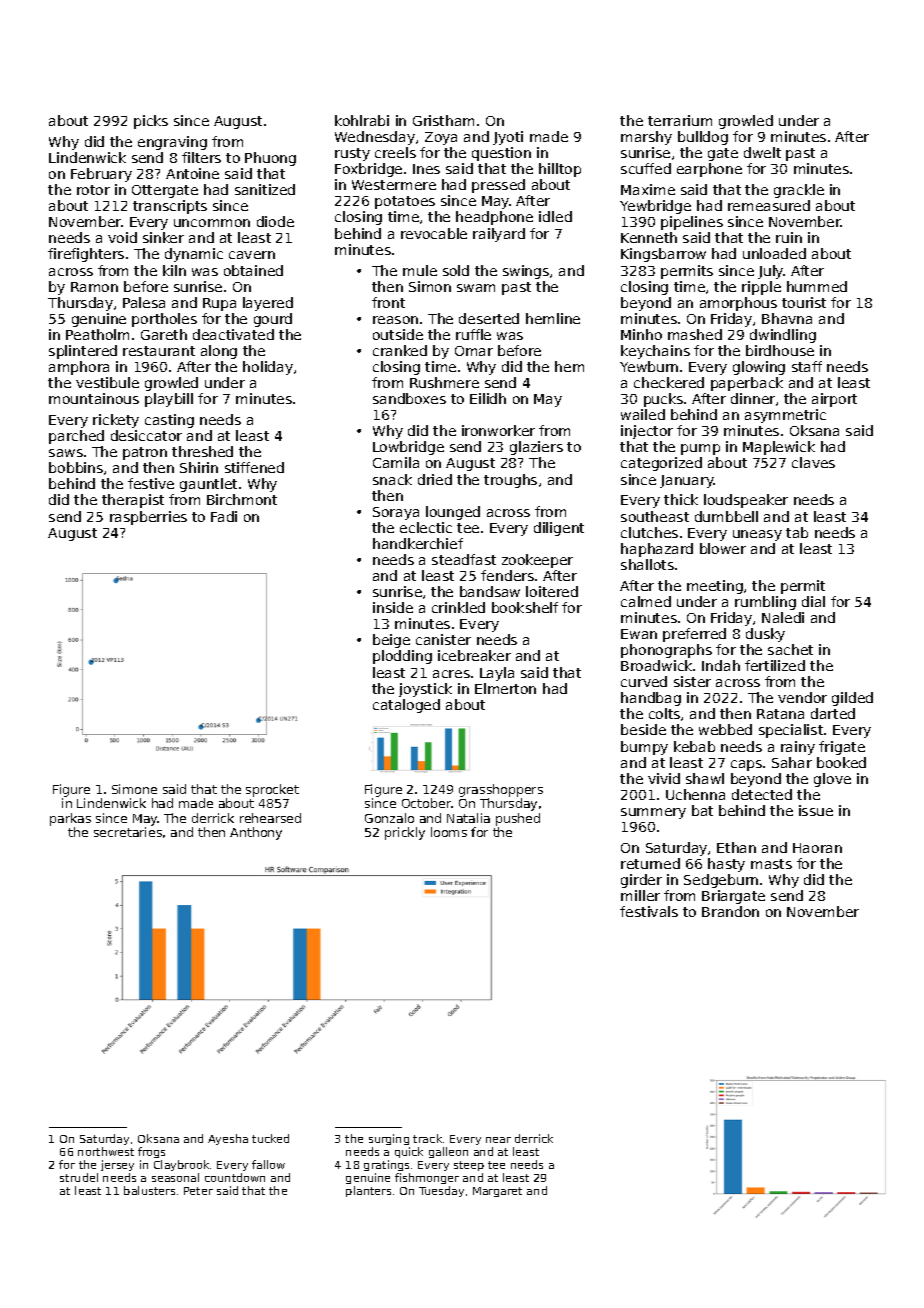 The width and height of the page is (924, 1308). What do you see at coordinates (655, 207) in the page?
I see `Yewbridge` at bounding box center [655, 207].
